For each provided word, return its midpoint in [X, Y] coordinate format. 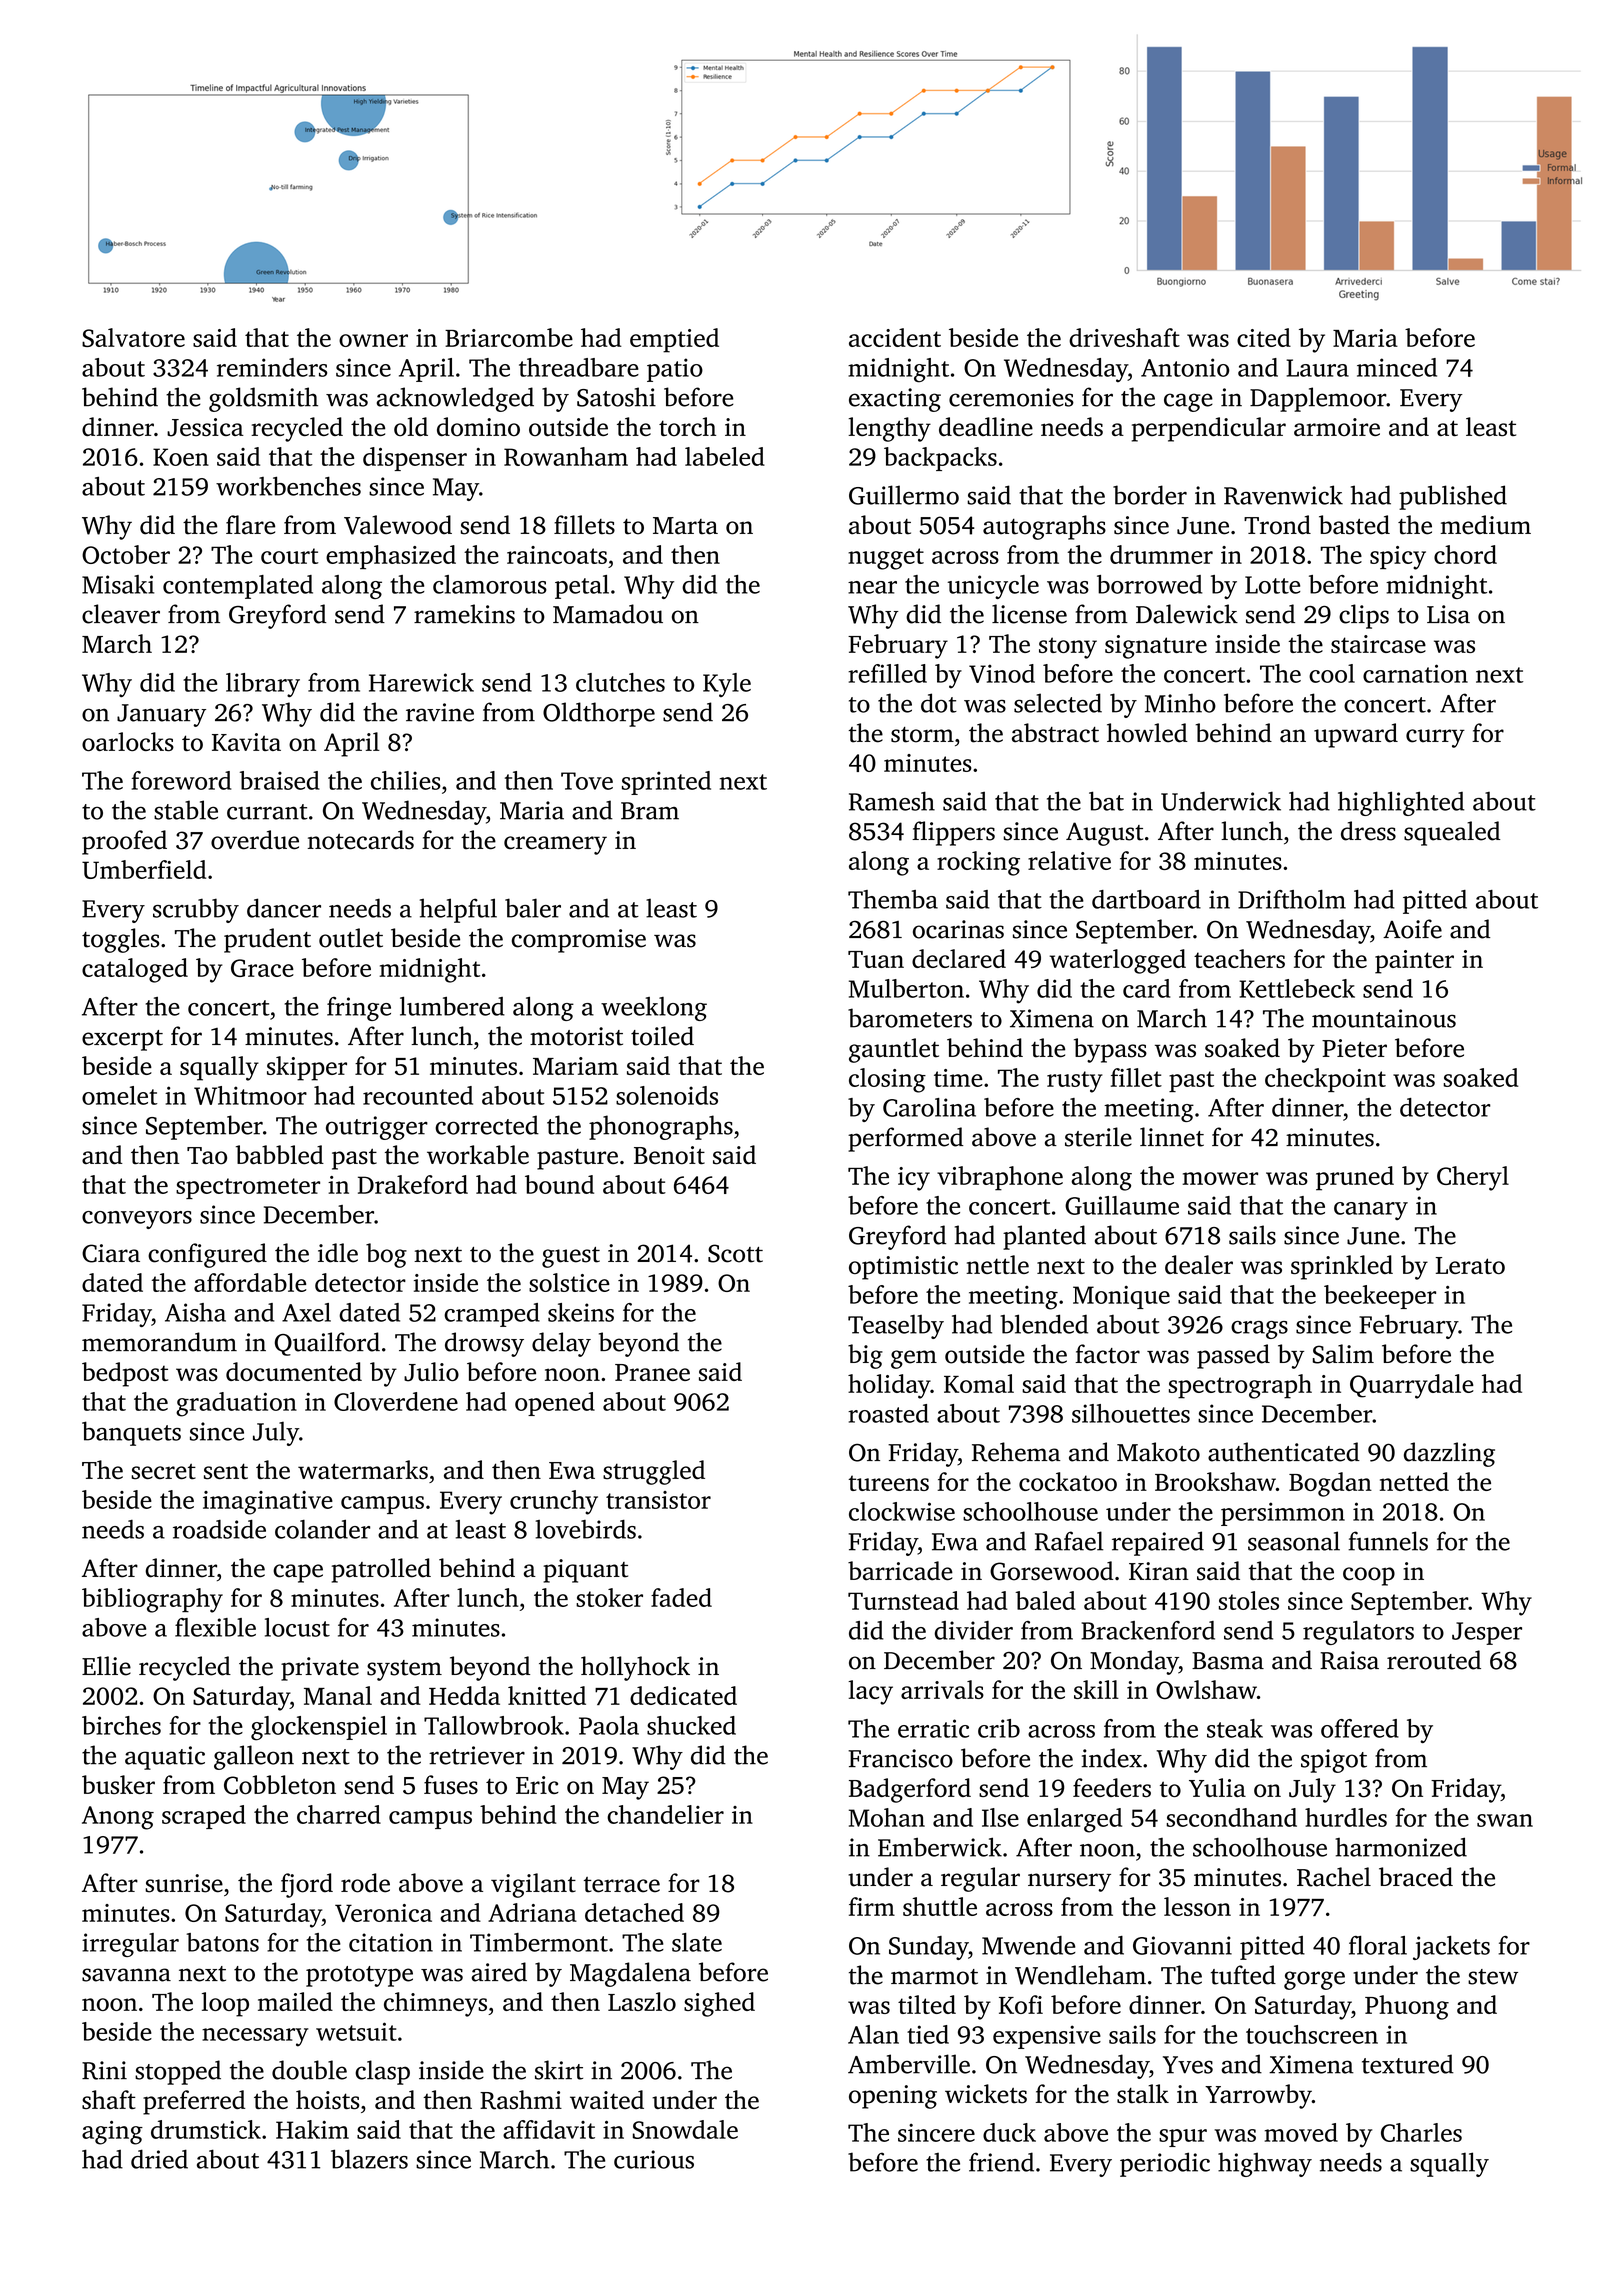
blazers [369, 2159]
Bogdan [1330, 1484]
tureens [888, 1483]
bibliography [152, 1600]
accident [895, 337]
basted [1354, 525]
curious [654, 2159]
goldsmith [263, 399]
